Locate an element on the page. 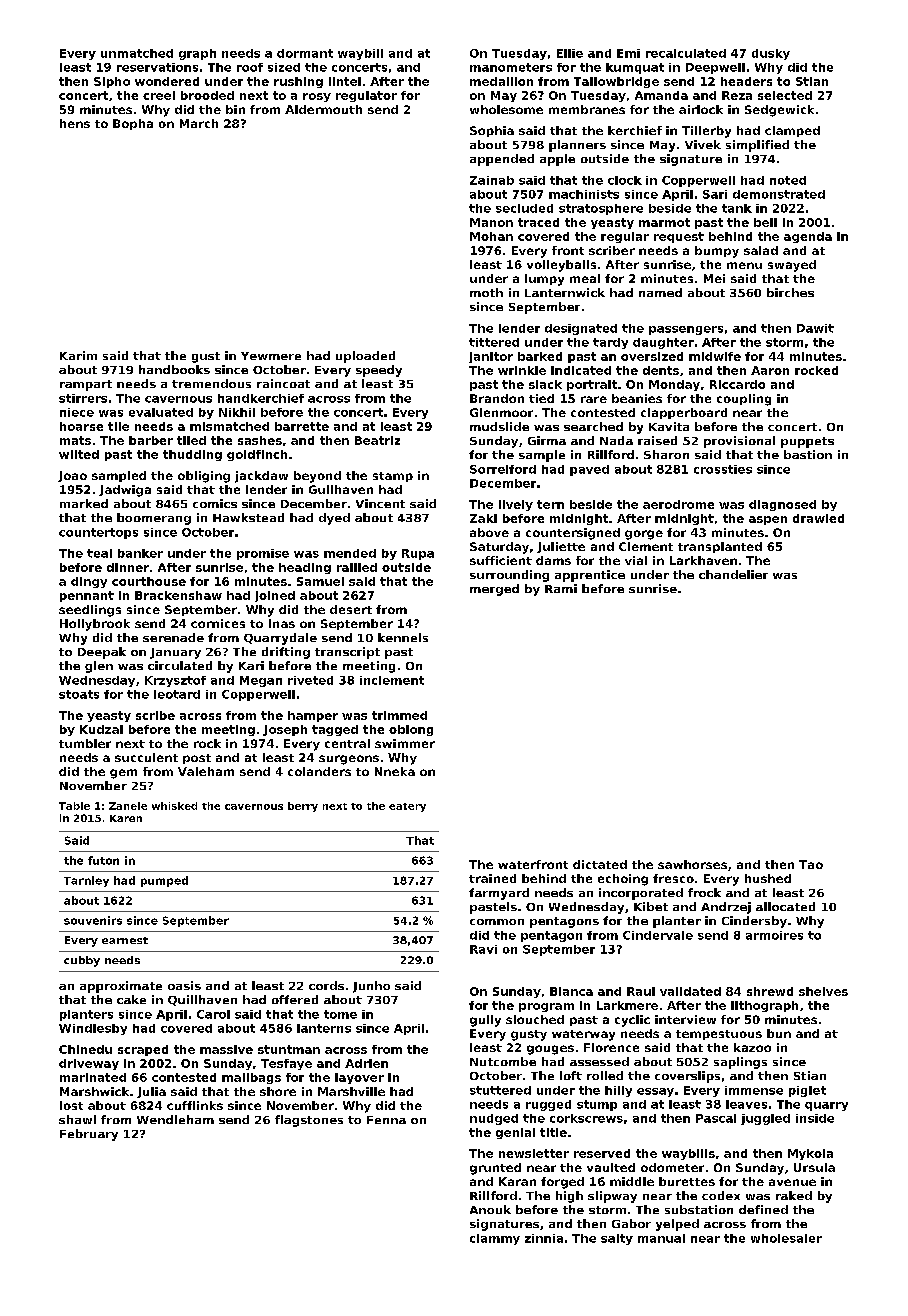 The width and height of the document is (908, 1316). Tao is located at coordinates (811, 864).
